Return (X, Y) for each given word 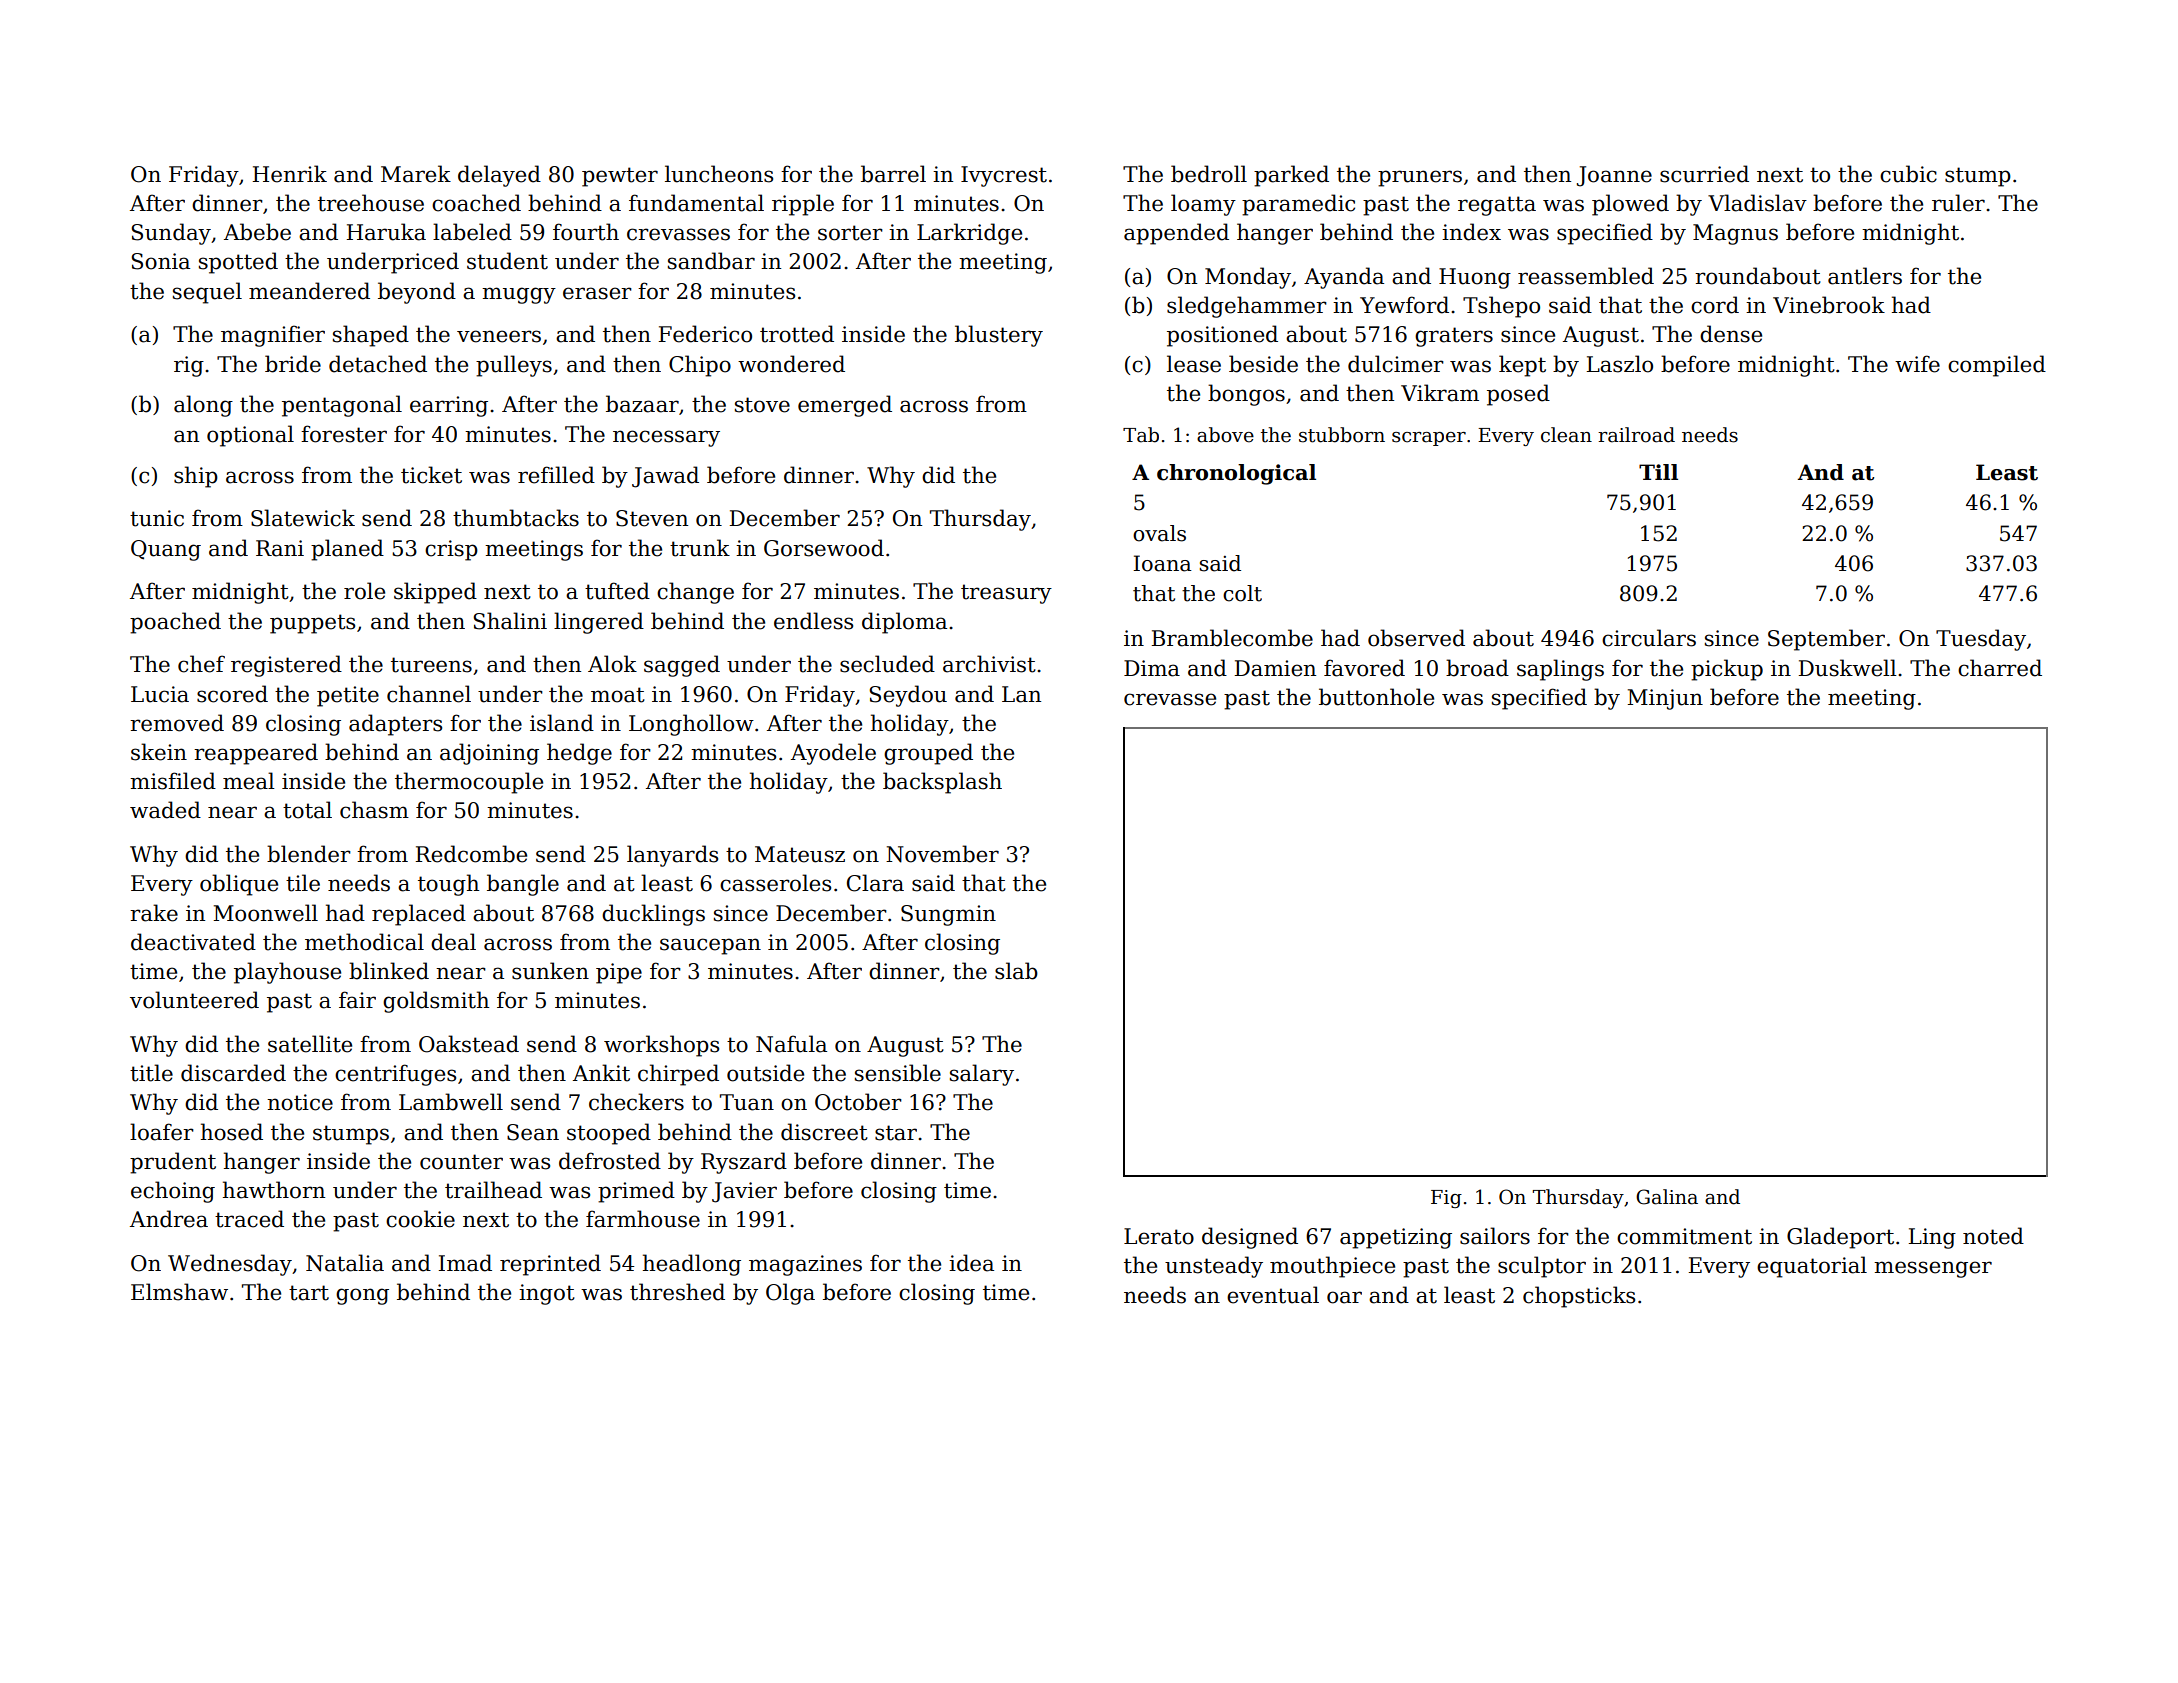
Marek (416, 174)
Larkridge (969, 234)
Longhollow (691, 725)
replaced (419, 915)
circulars (1649, 638)
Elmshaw (179, 1292)
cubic (1908, 174)
